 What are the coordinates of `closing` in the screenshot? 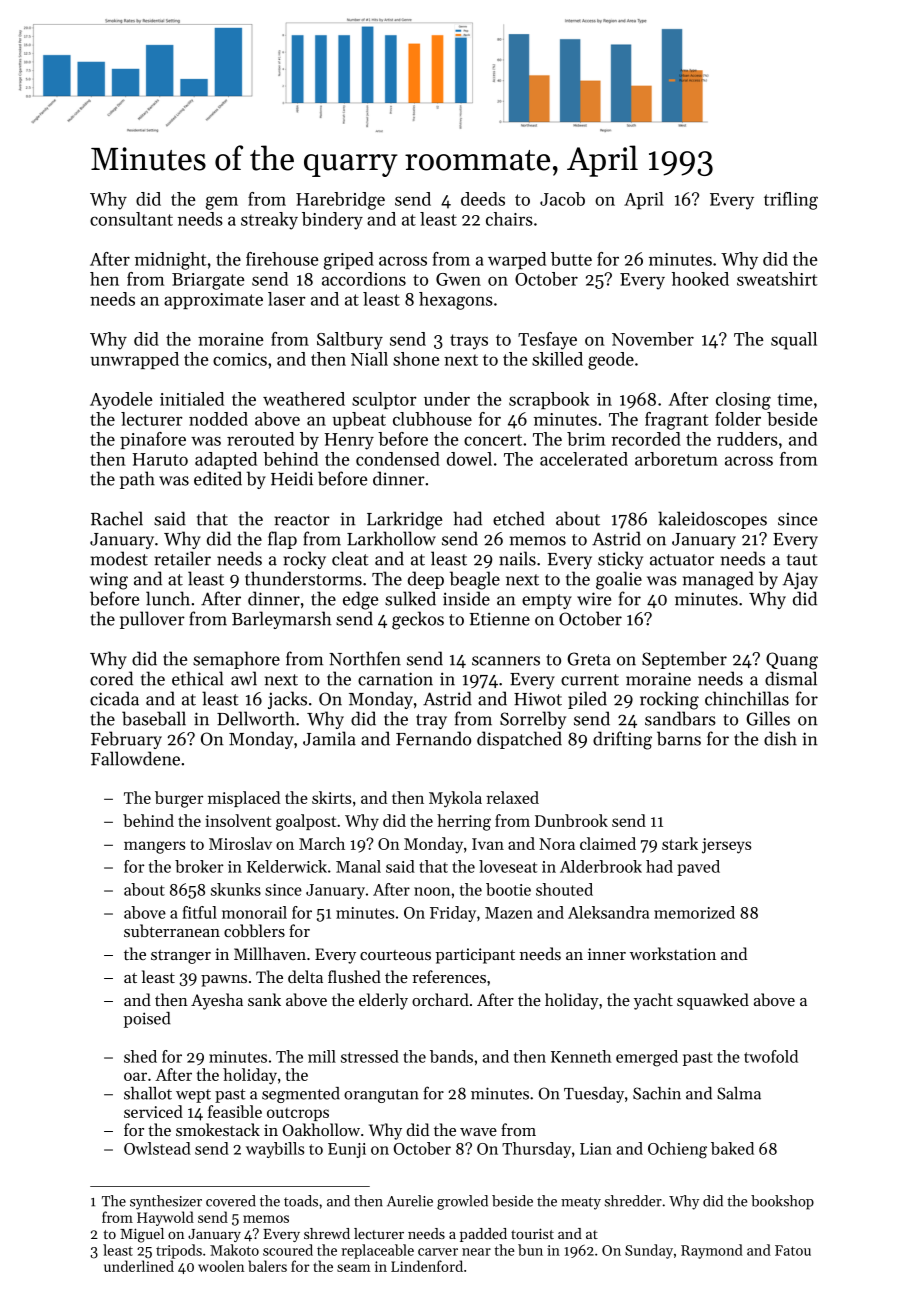 It's located at (743, 401).
